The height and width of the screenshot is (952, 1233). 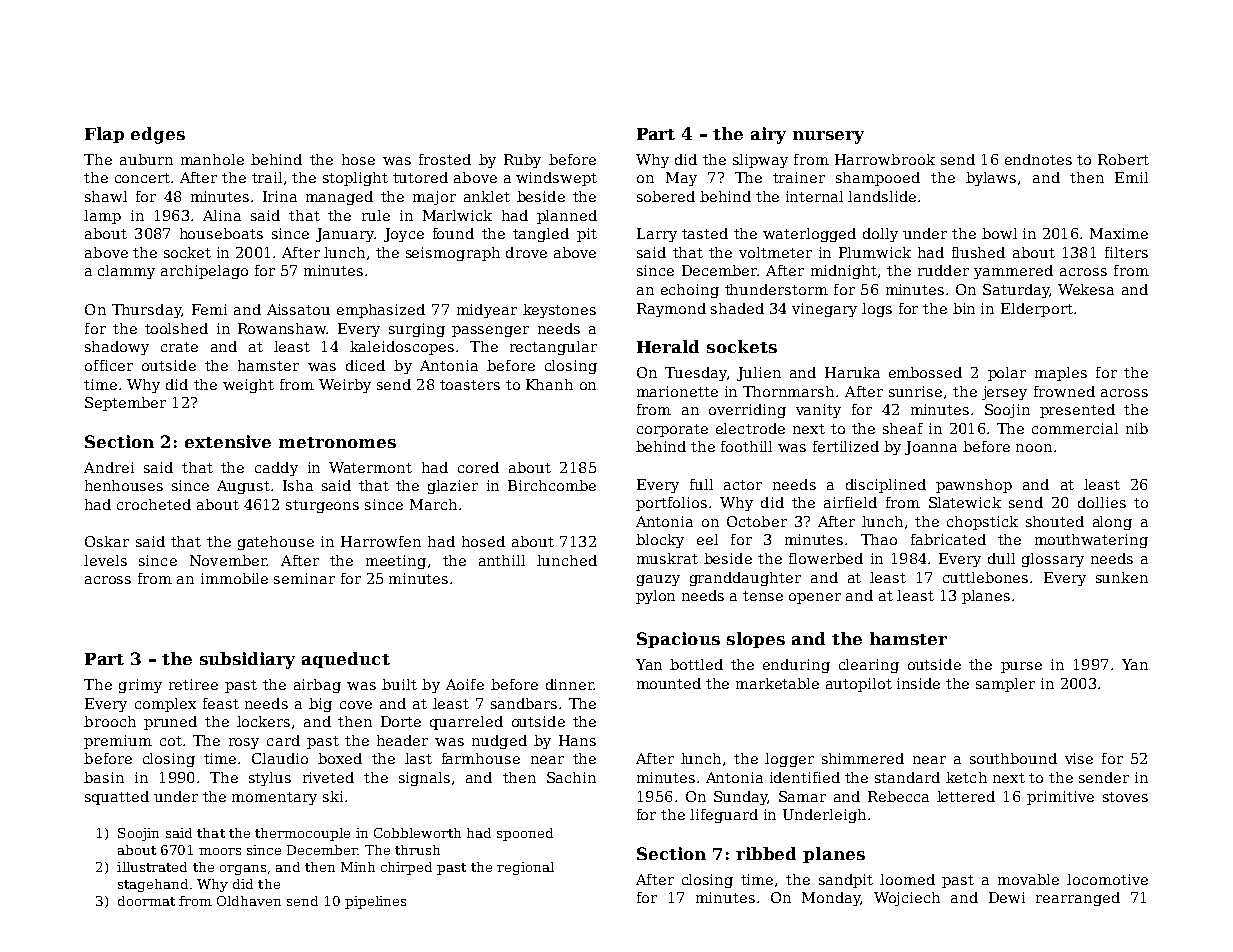 What do you see at coordinates (337, 442) in the screenshot?
I see `metronomes` at bounding box center [337, 442].
